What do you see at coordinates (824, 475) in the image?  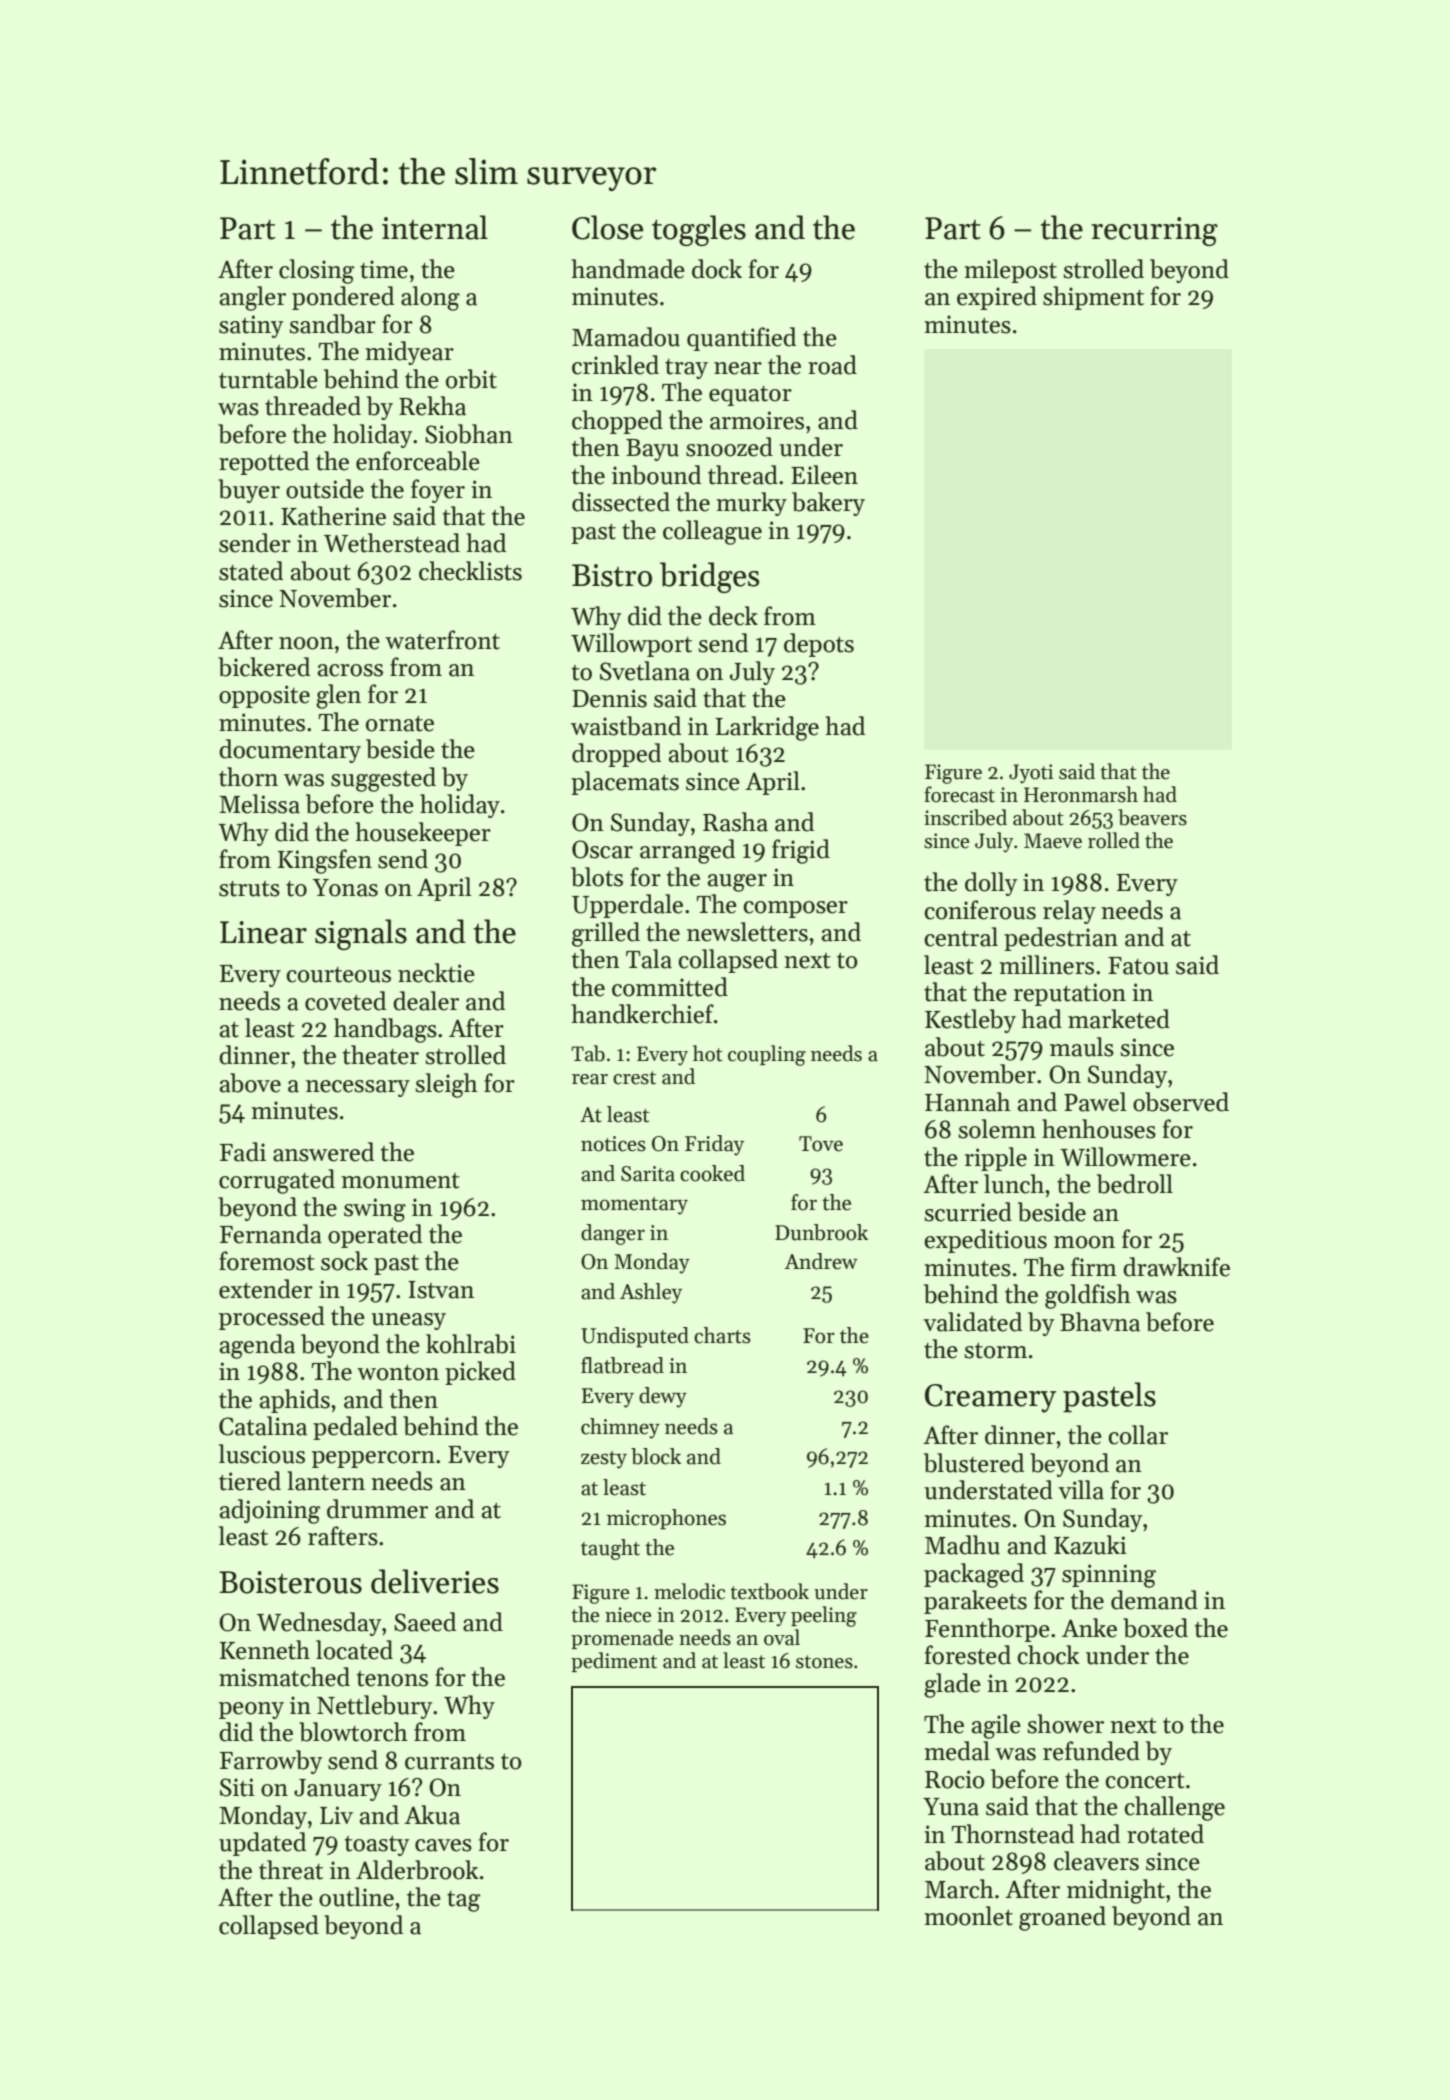 I see `Eileen` at bounding box center [824, 475].
